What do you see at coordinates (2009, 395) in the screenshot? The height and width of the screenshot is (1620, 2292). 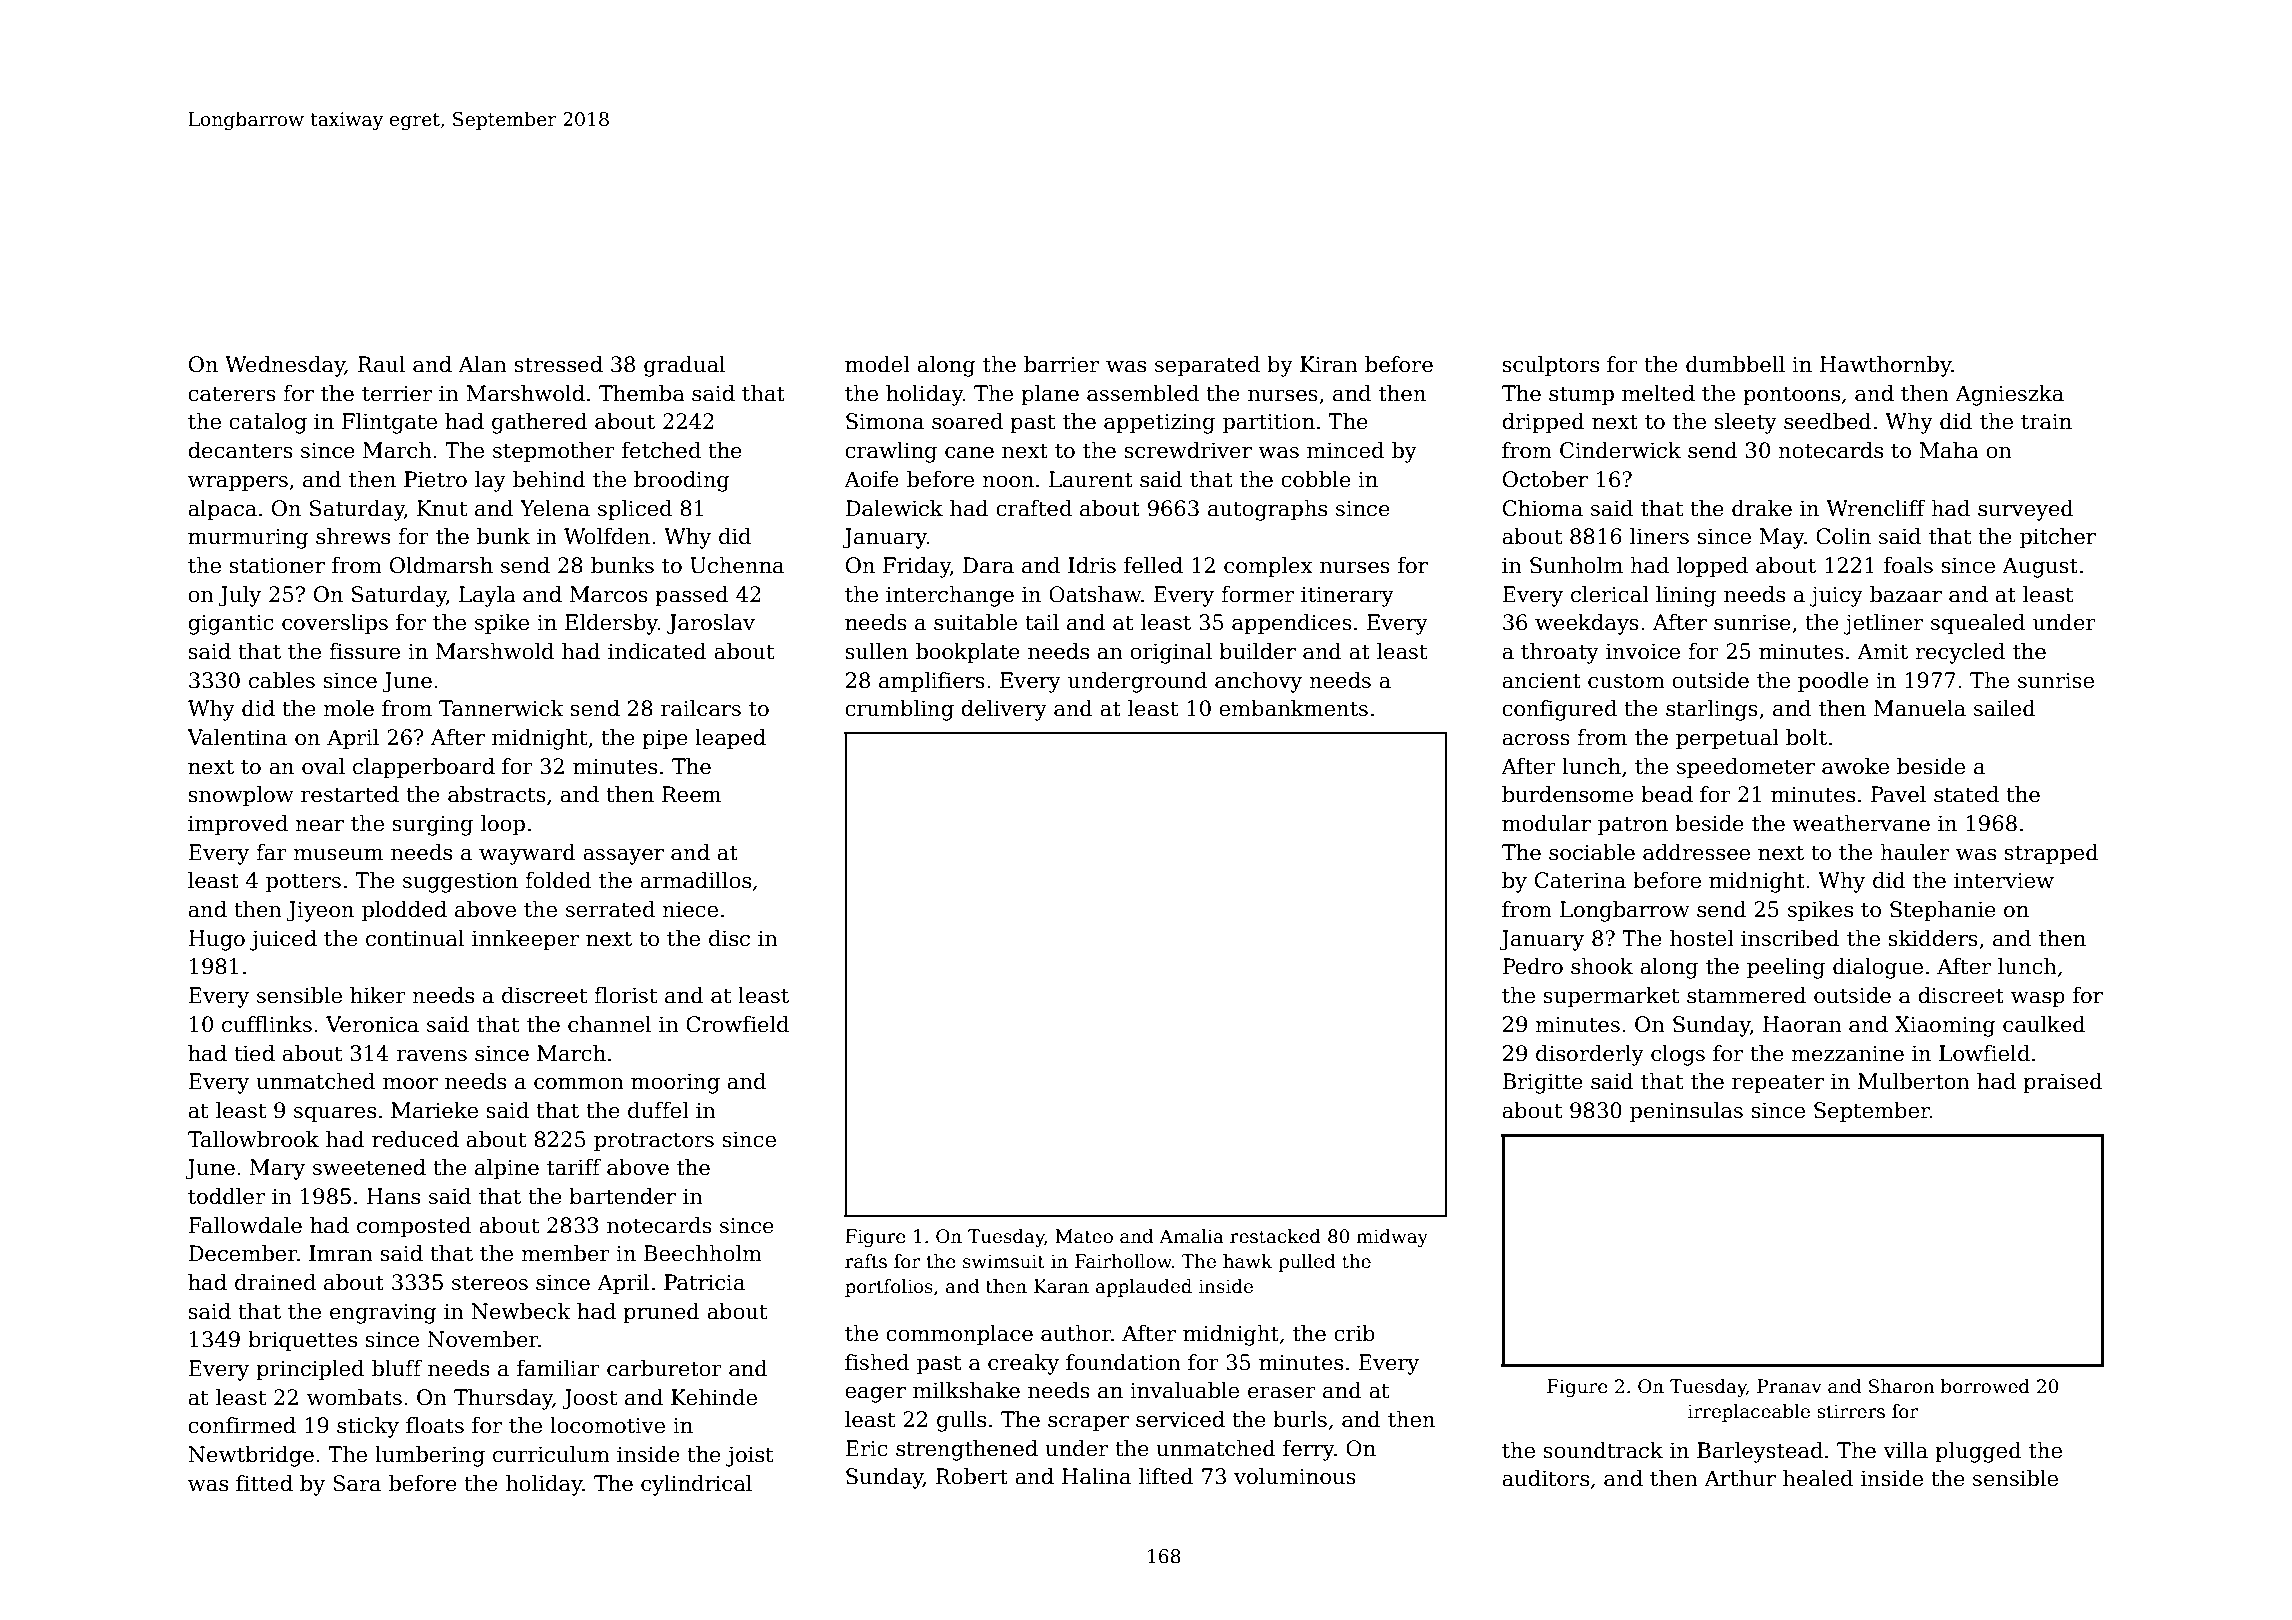 I see `Agnieszka` at bounding box center [2009, 395].
